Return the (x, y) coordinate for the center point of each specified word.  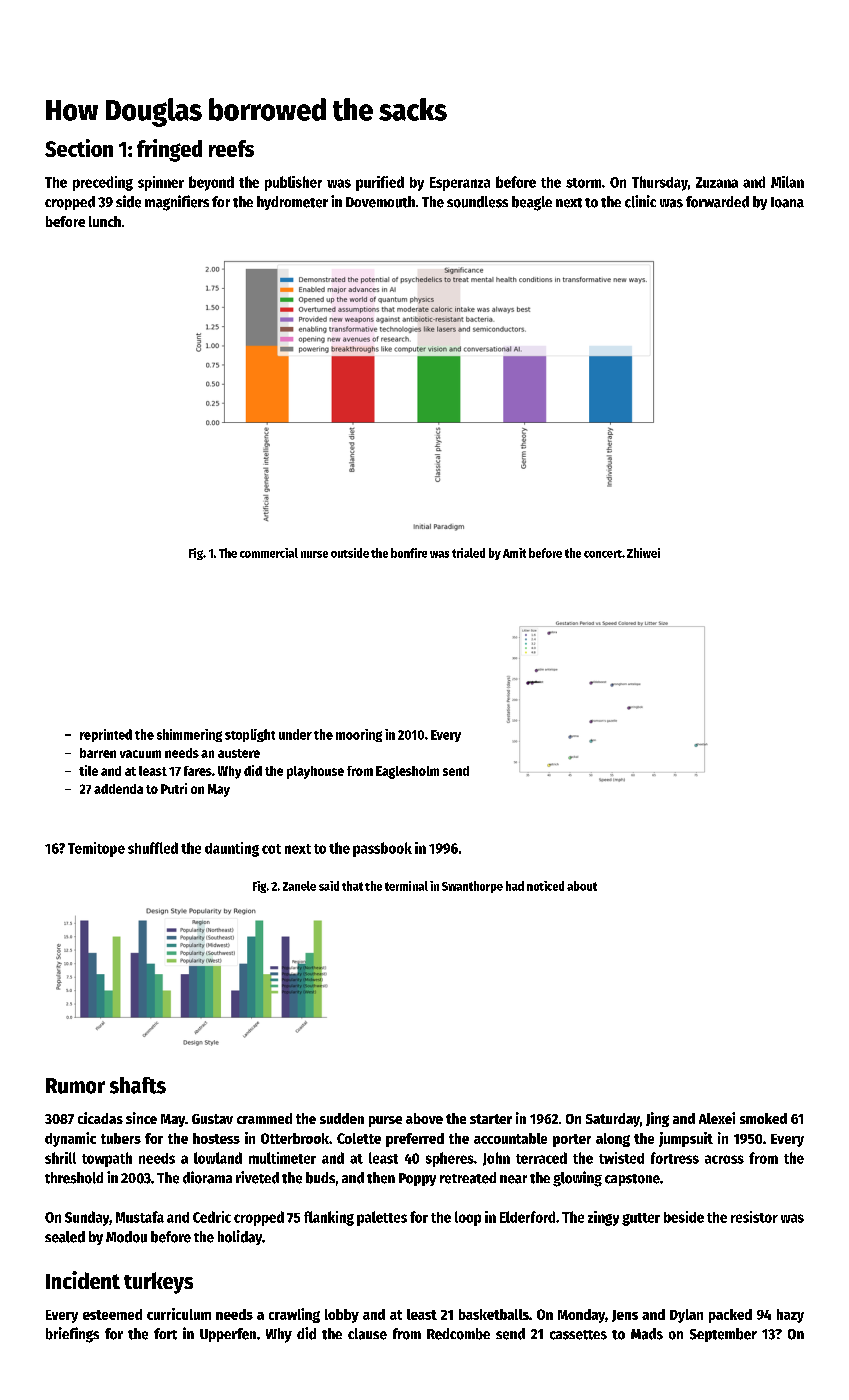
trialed (468, 553)
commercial (269, 553)
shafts (138, 1085)
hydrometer (292, 203)
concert (603, 554)
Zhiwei (643, 553)
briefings (72, 1335)
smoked (763, 1118)
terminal (406, 886)
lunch (105, 221)
